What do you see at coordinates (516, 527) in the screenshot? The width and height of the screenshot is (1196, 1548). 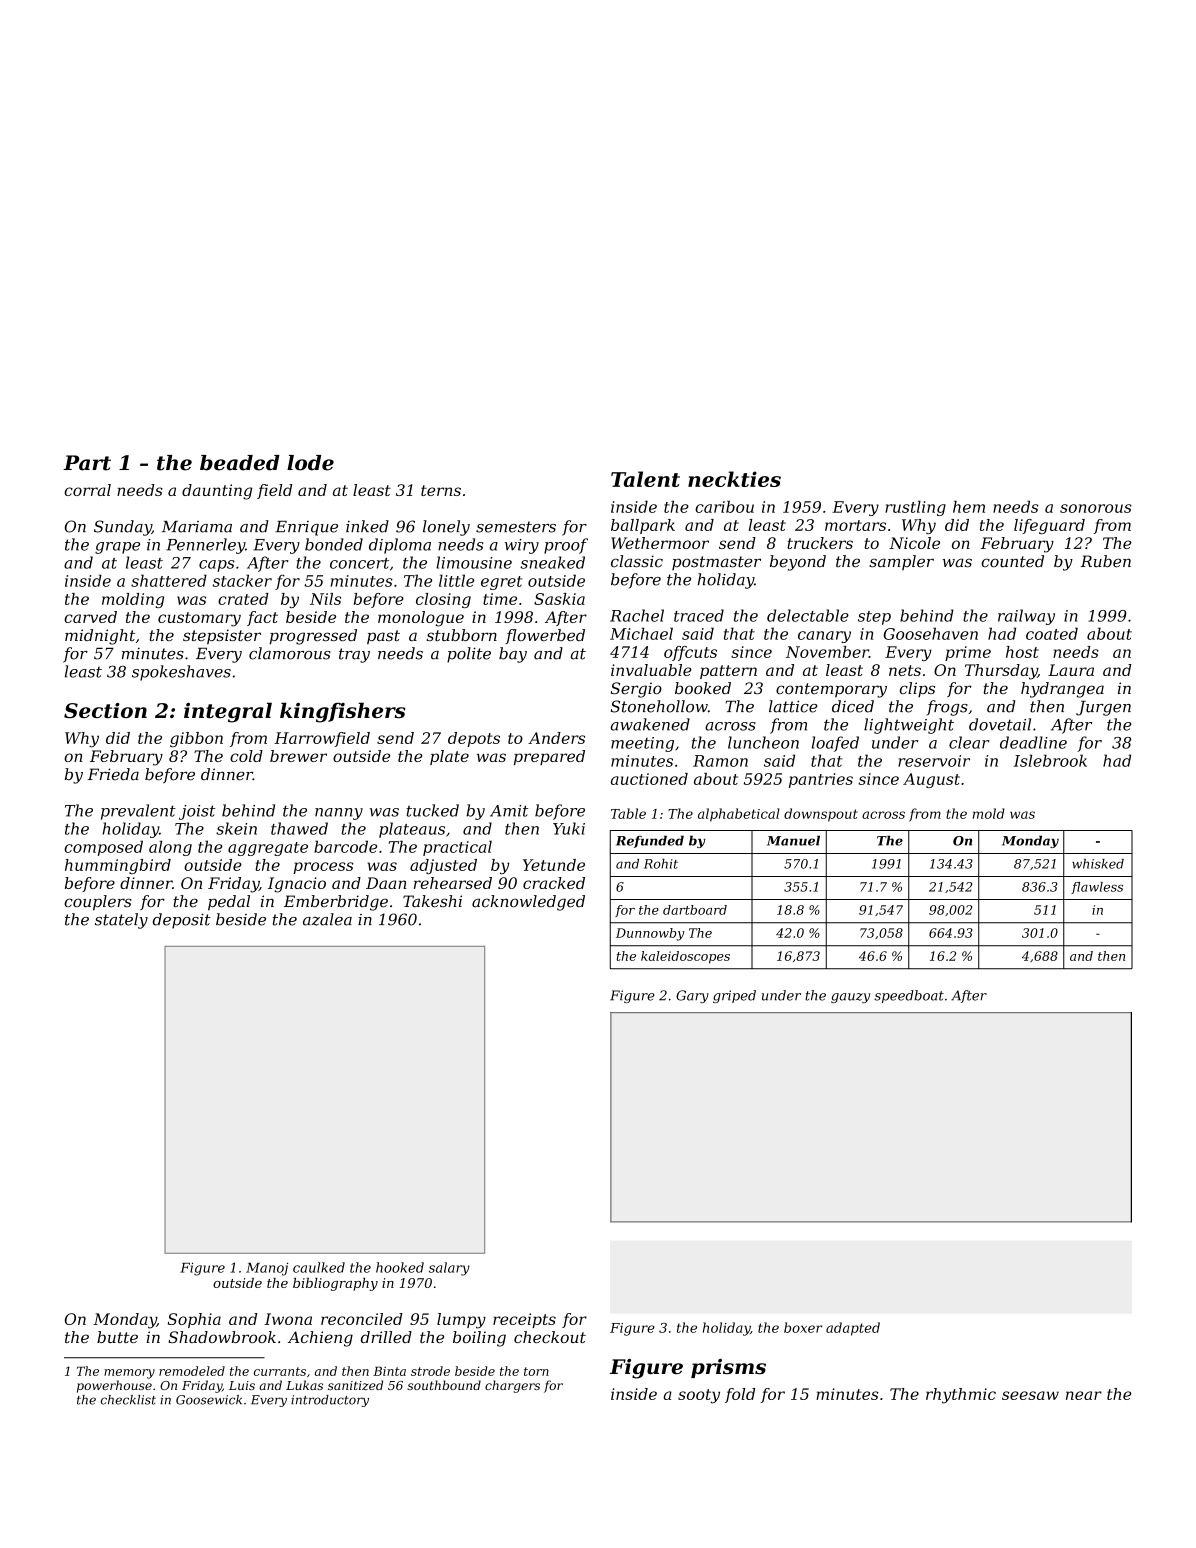 I see `semesters` at bounding box center [516, 527].
